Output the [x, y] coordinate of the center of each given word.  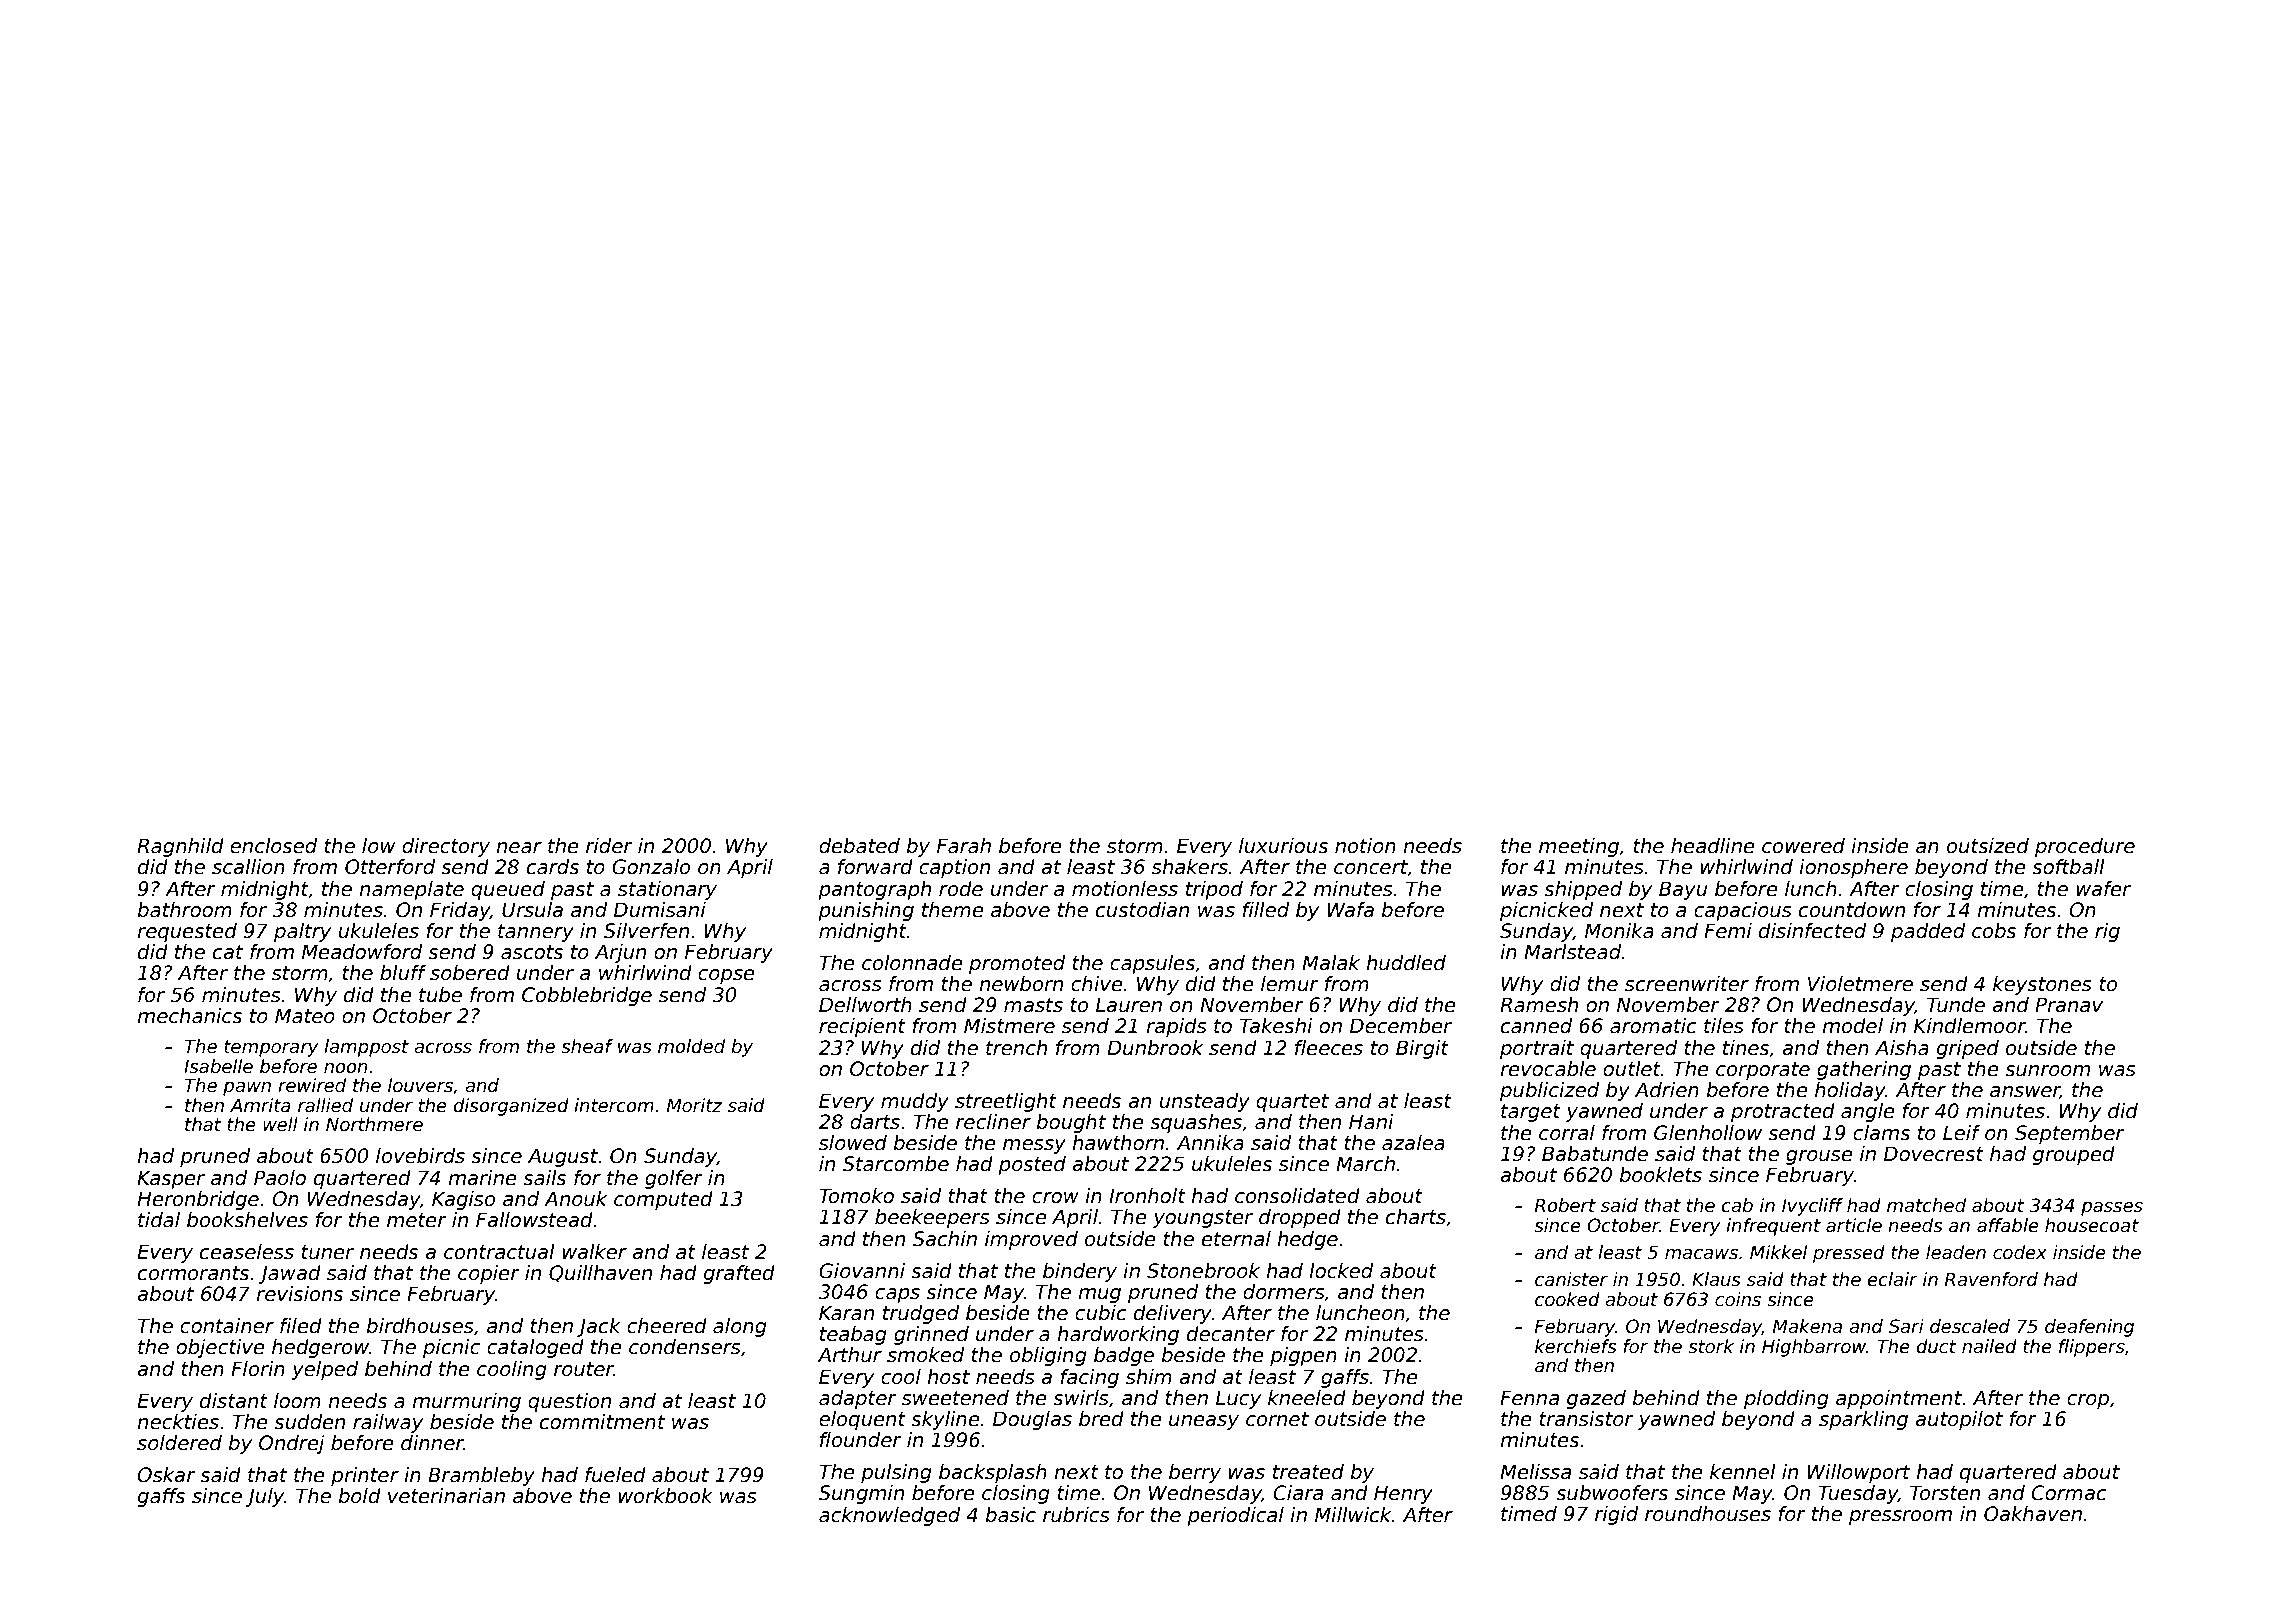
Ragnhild [180, 847]
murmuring [466, 1402]
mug [1099, 1295]
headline [1713, 846]
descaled [1970, 1326]
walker [594, 1252]
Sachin [945, 1239]
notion [1365, 846]
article [1854, 1225]
